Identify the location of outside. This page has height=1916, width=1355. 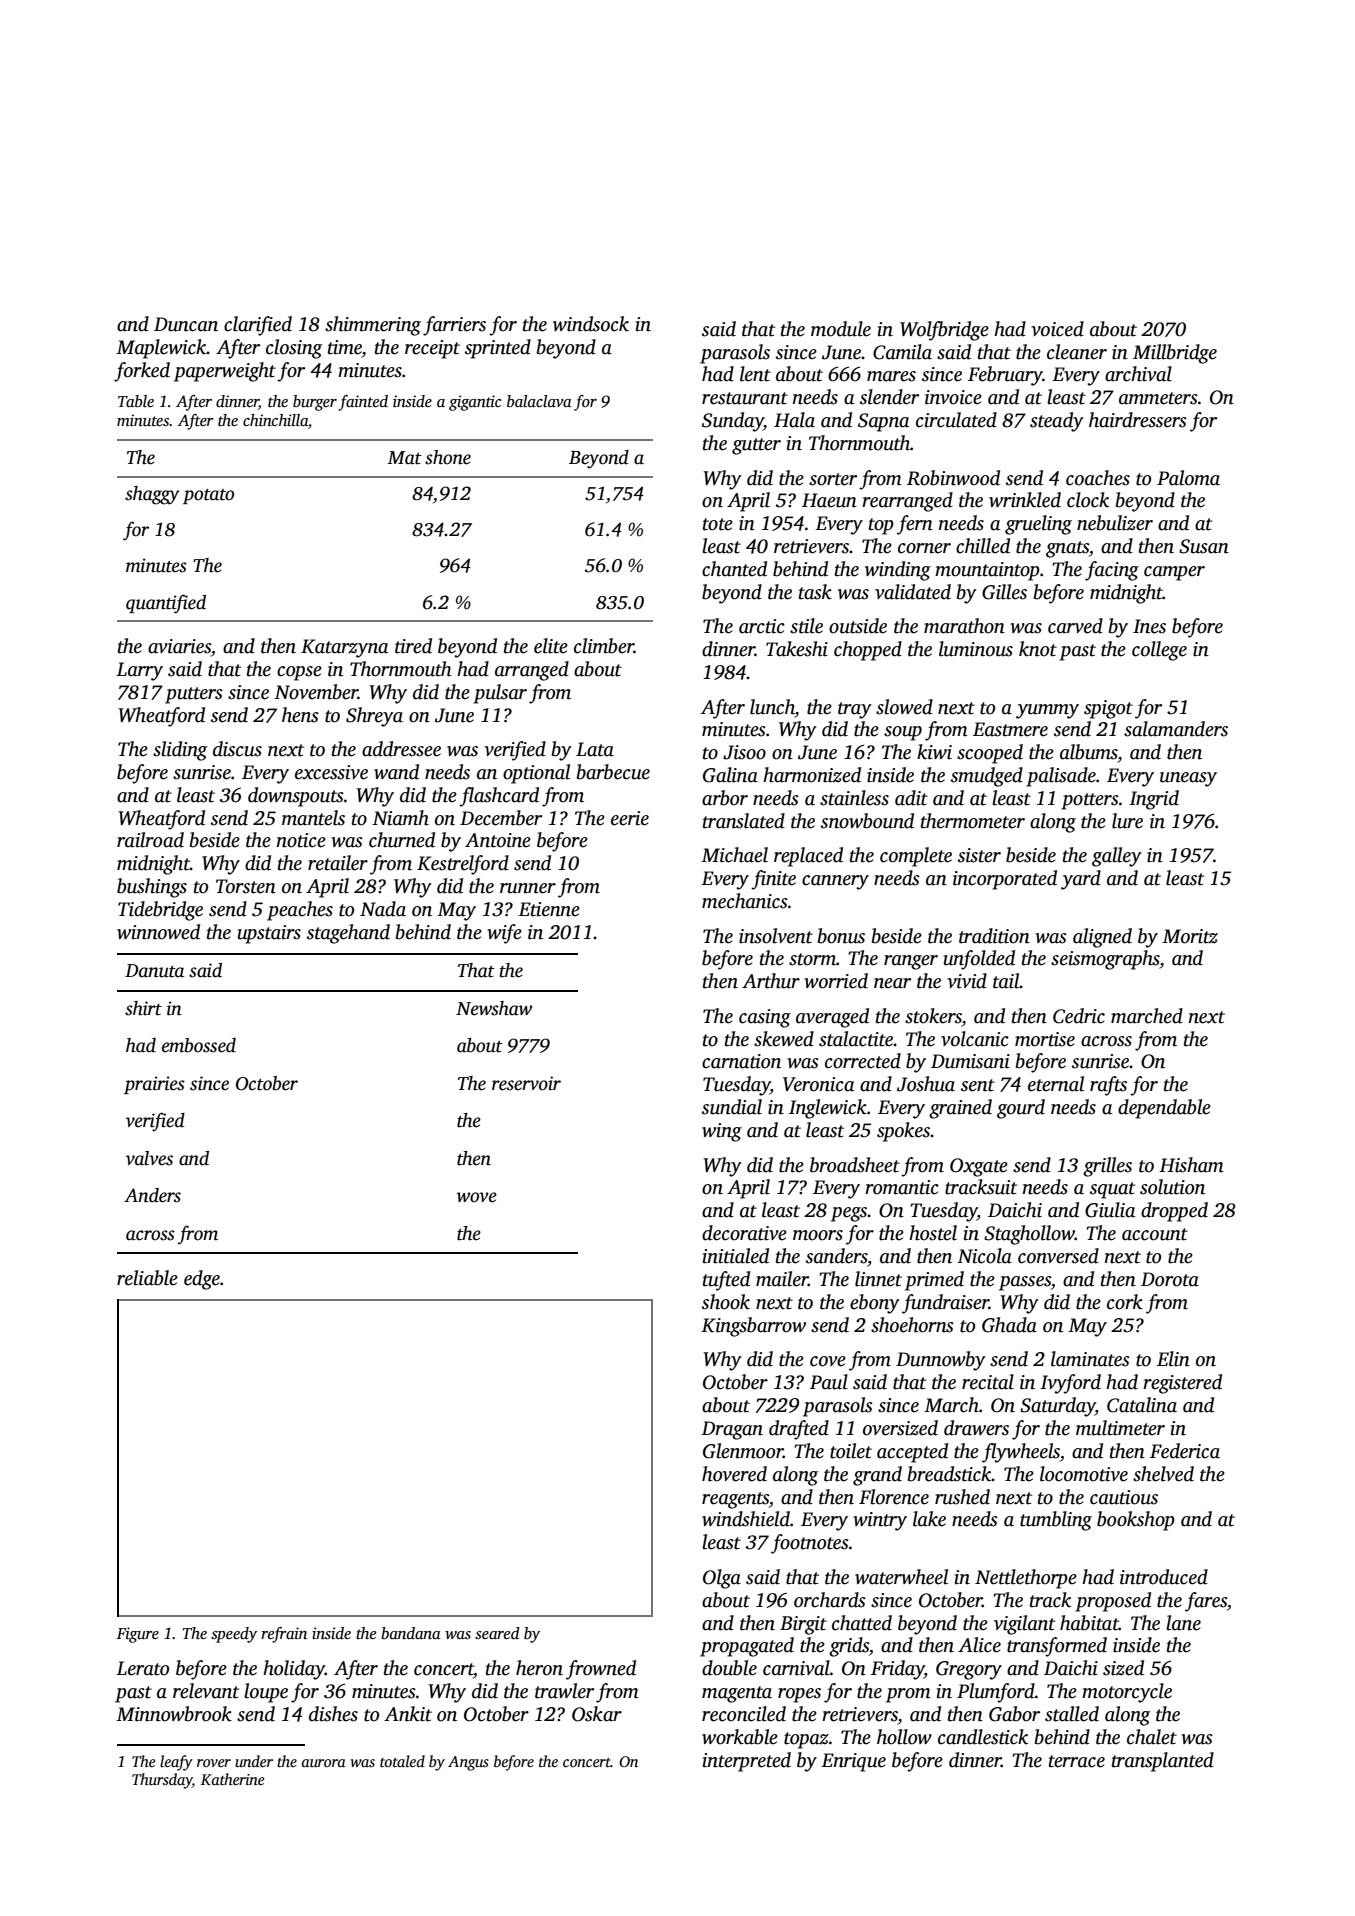
(858, 626).
